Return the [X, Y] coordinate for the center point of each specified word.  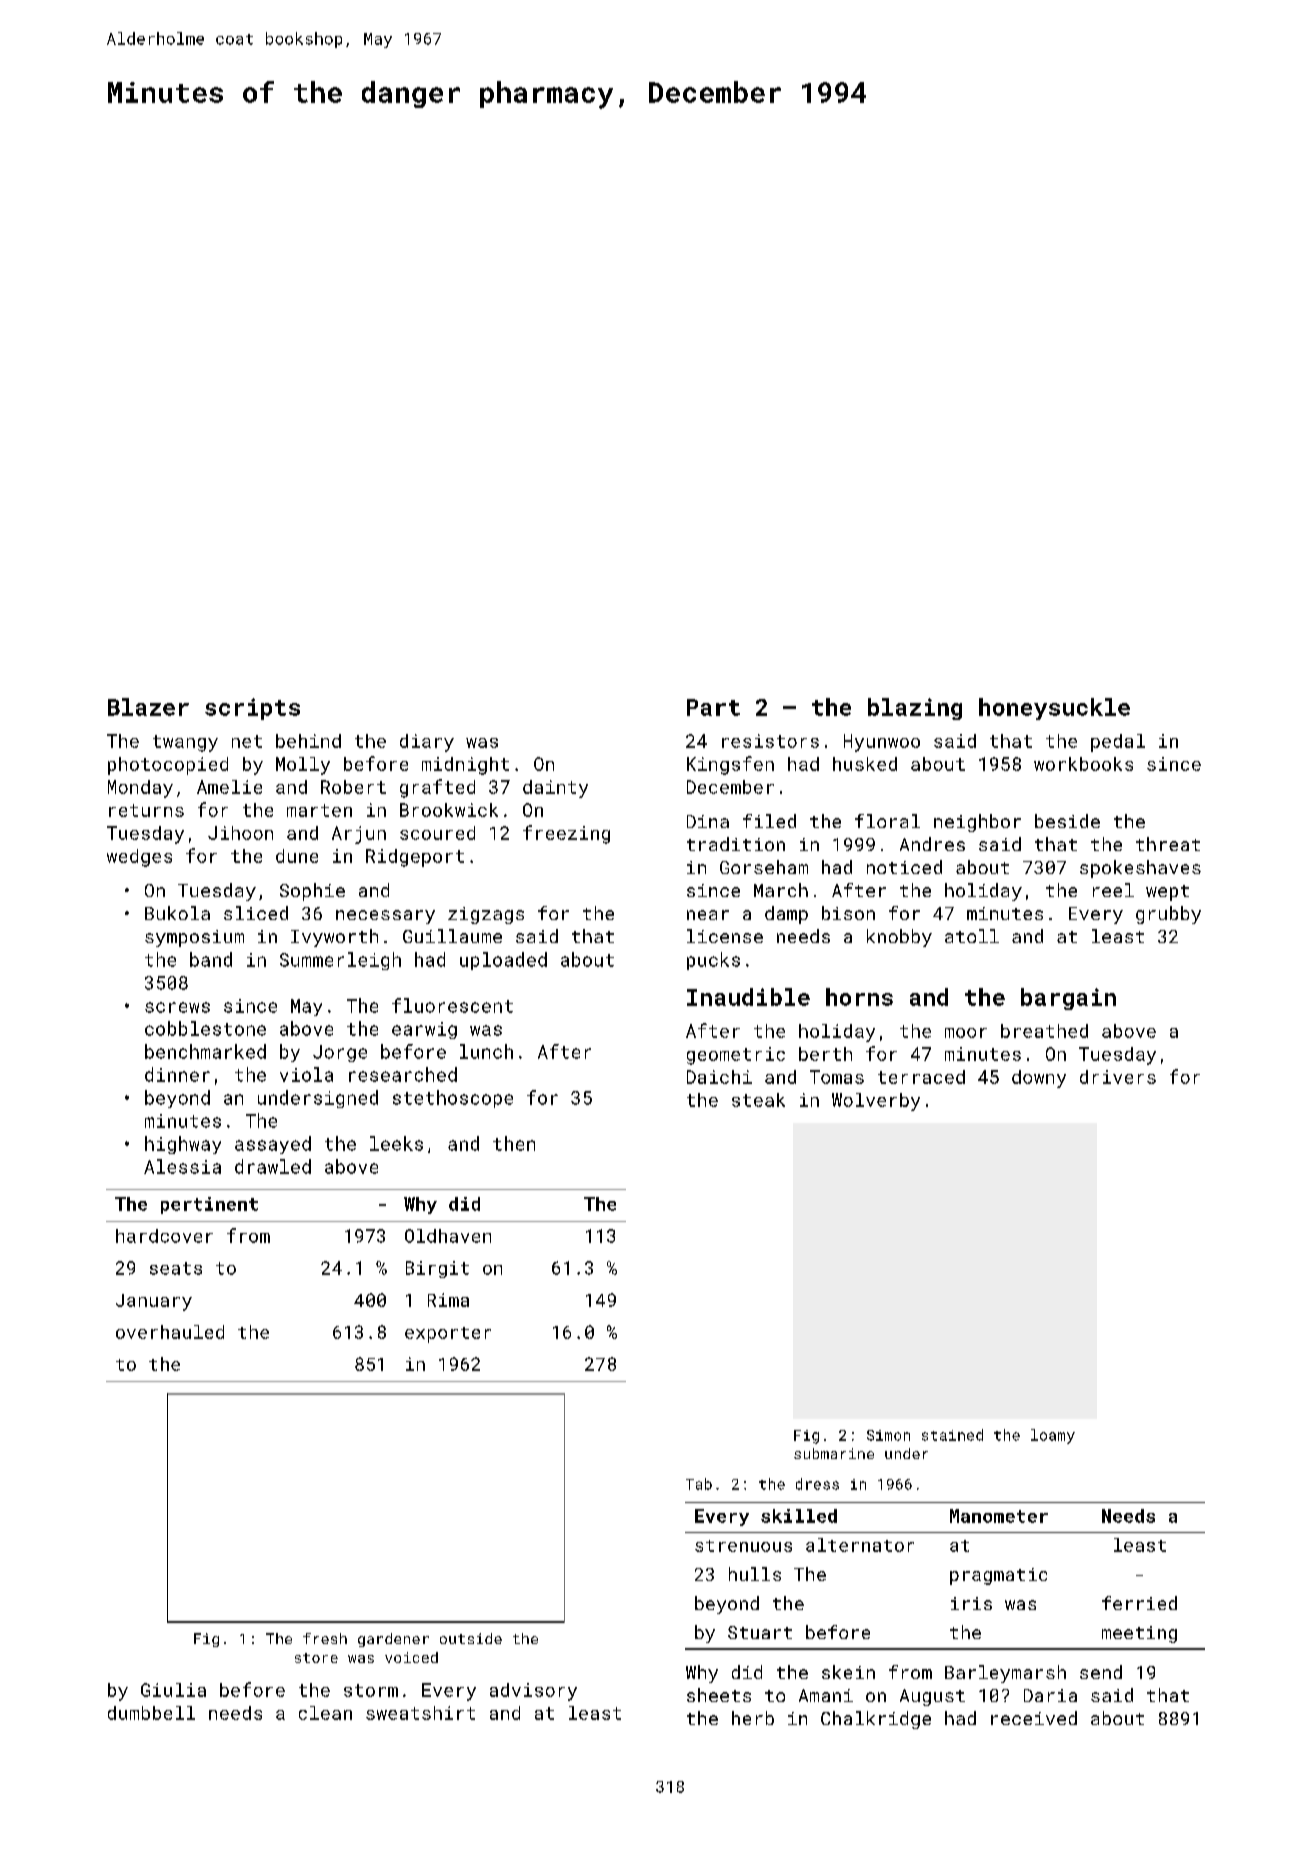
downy [1039, 1079]
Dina [708, 821]
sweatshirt [420, 1713]
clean [325, 1713]
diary [427, 743]
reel [1113, 890]
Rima [448, 1300]
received [1034, 1718]
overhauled [170, 1332]
